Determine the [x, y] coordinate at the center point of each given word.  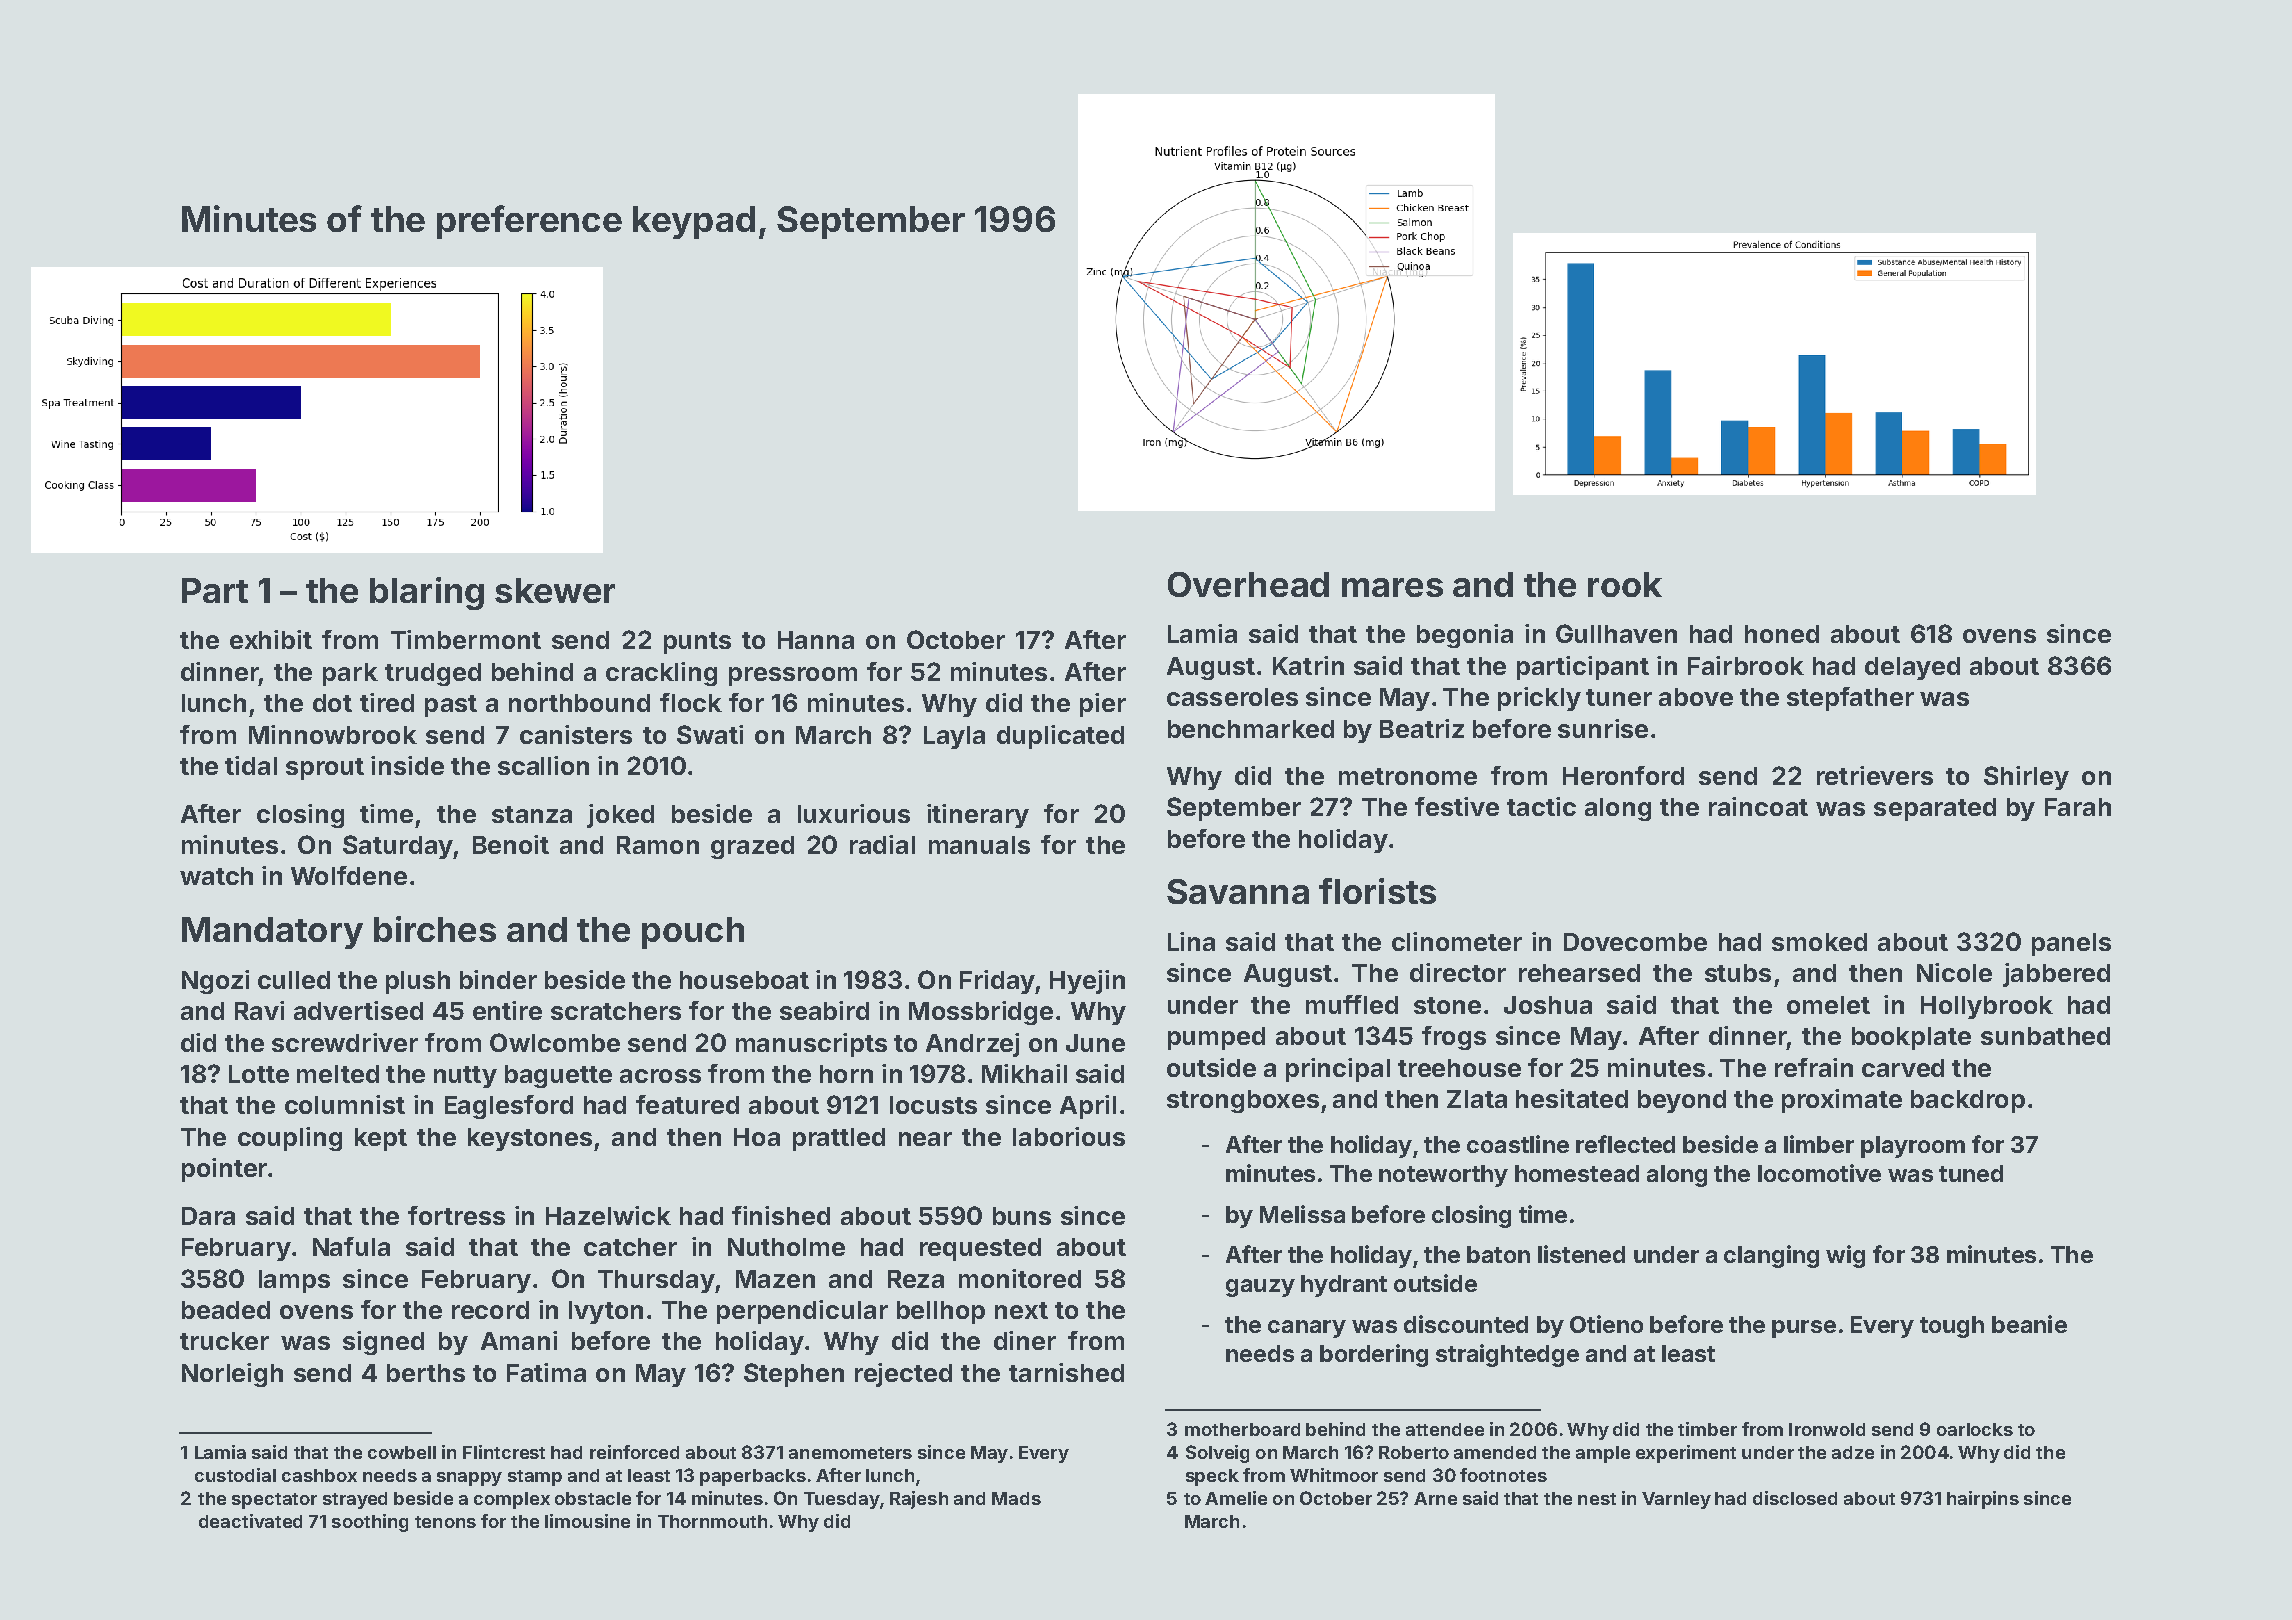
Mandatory [272, 933]
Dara [208, 1216]
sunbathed [2045, 1036]
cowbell [402, 1452]
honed [1782, 634]
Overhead [1248, 584]
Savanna [1238, 891]
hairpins [1983, 1500]
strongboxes [1243, 1101]
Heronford [1623, 775]
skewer [555, 590]
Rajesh [919, 1500]
